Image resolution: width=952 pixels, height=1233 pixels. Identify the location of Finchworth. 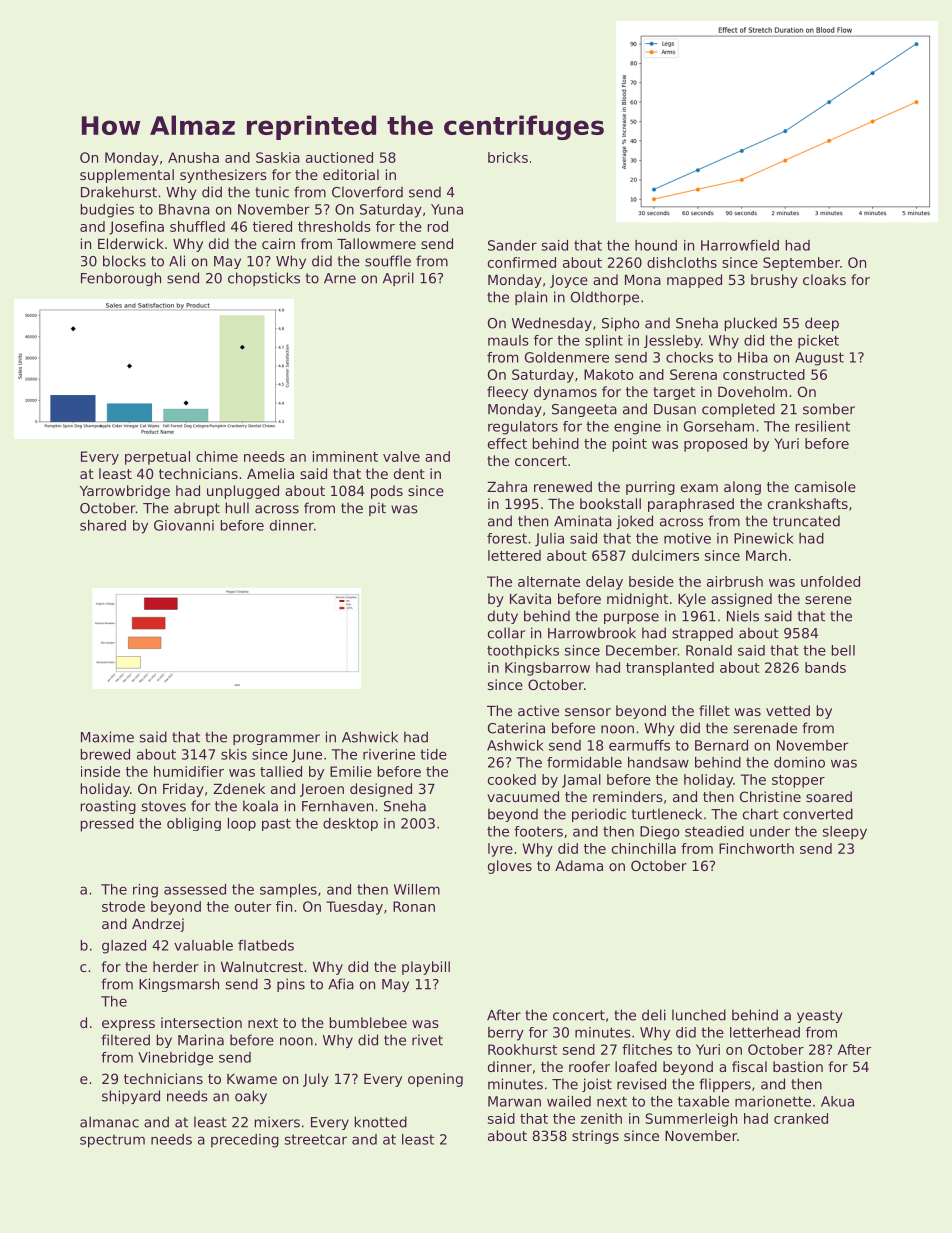
(756, 848).
